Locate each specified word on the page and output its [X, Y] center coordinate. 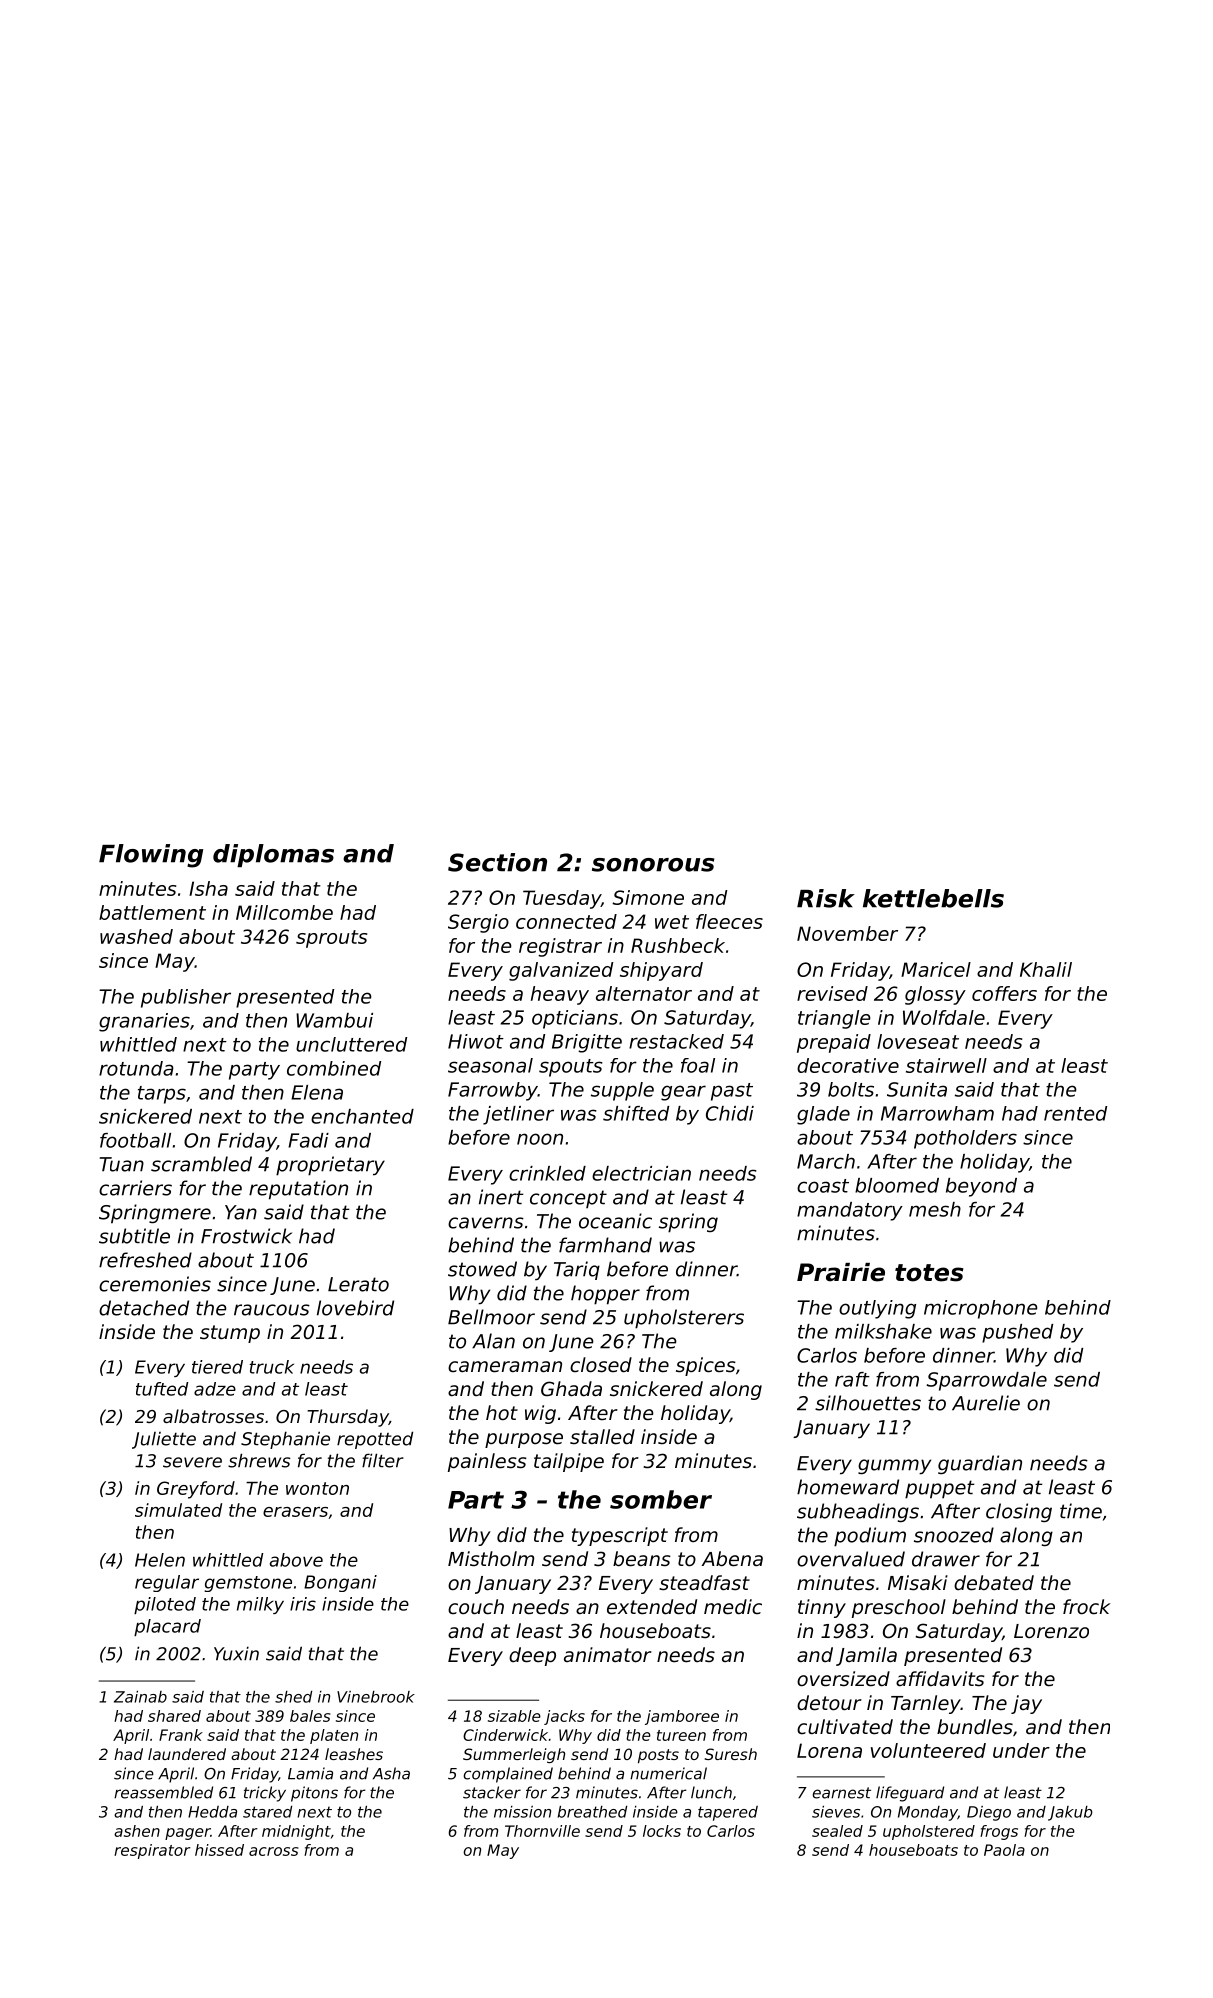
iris [303, 1604]
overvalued [851, 1559]
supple [622, 1091]
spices [706, 1366]
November [847, 933]
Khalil [1046, 969]
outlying [877, 1309]
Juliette [164, 1440]
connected [566, 921]
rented [1075, 1113]
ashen [137, 1831]
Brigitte [587, 1043]
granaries [144, 1022]
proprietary [330, 1166]
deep [532, 1656]
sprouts [331, 939]
